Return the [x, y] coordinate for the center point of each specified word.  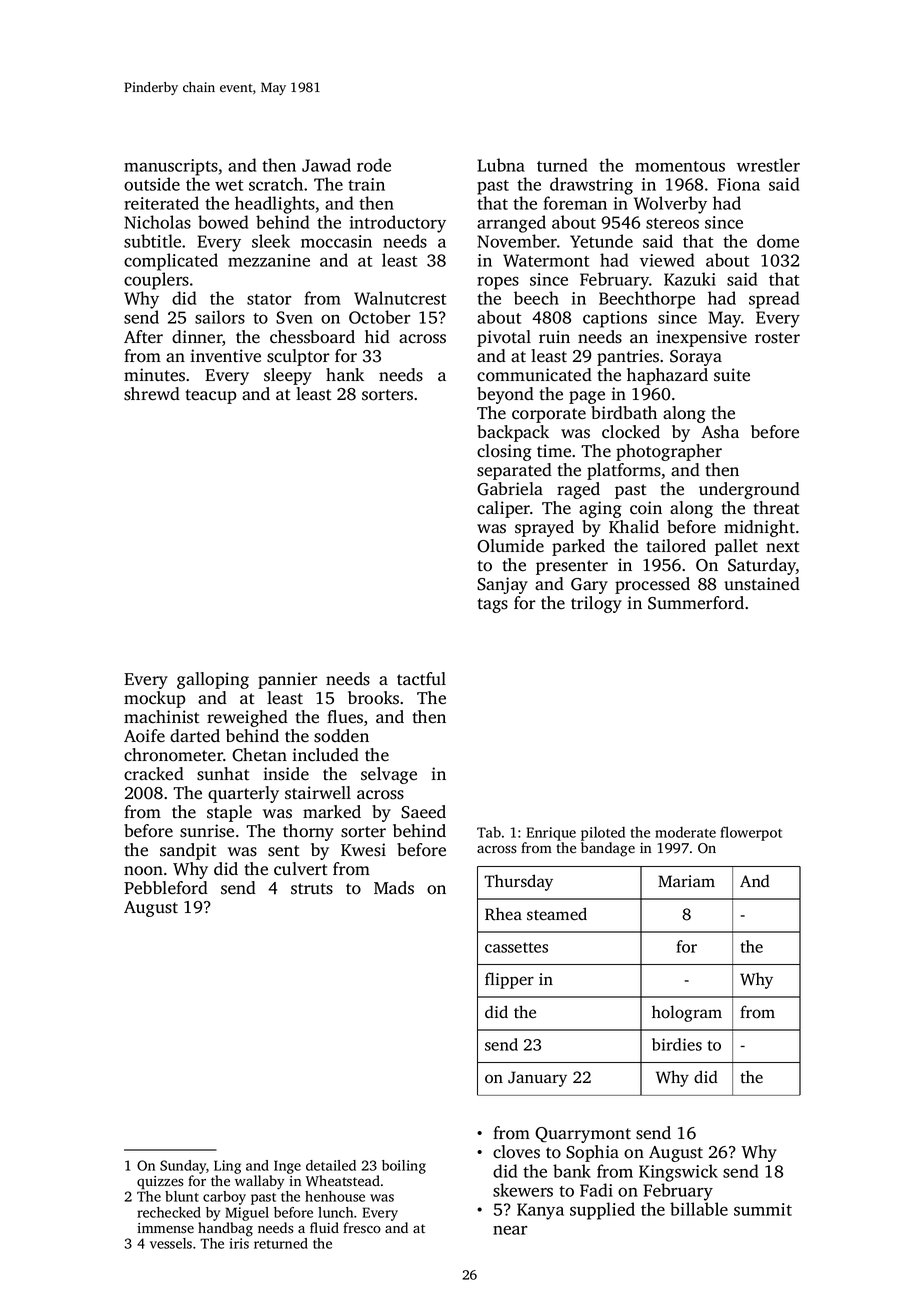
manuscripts [171, 167]
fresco [362, 1228]
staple [229, 813]
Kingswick [678, 1173]
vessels [171, 1243]
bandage [608, 849]
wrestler [768, 165]
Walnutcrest [400, 298]
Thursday [518, 882]
